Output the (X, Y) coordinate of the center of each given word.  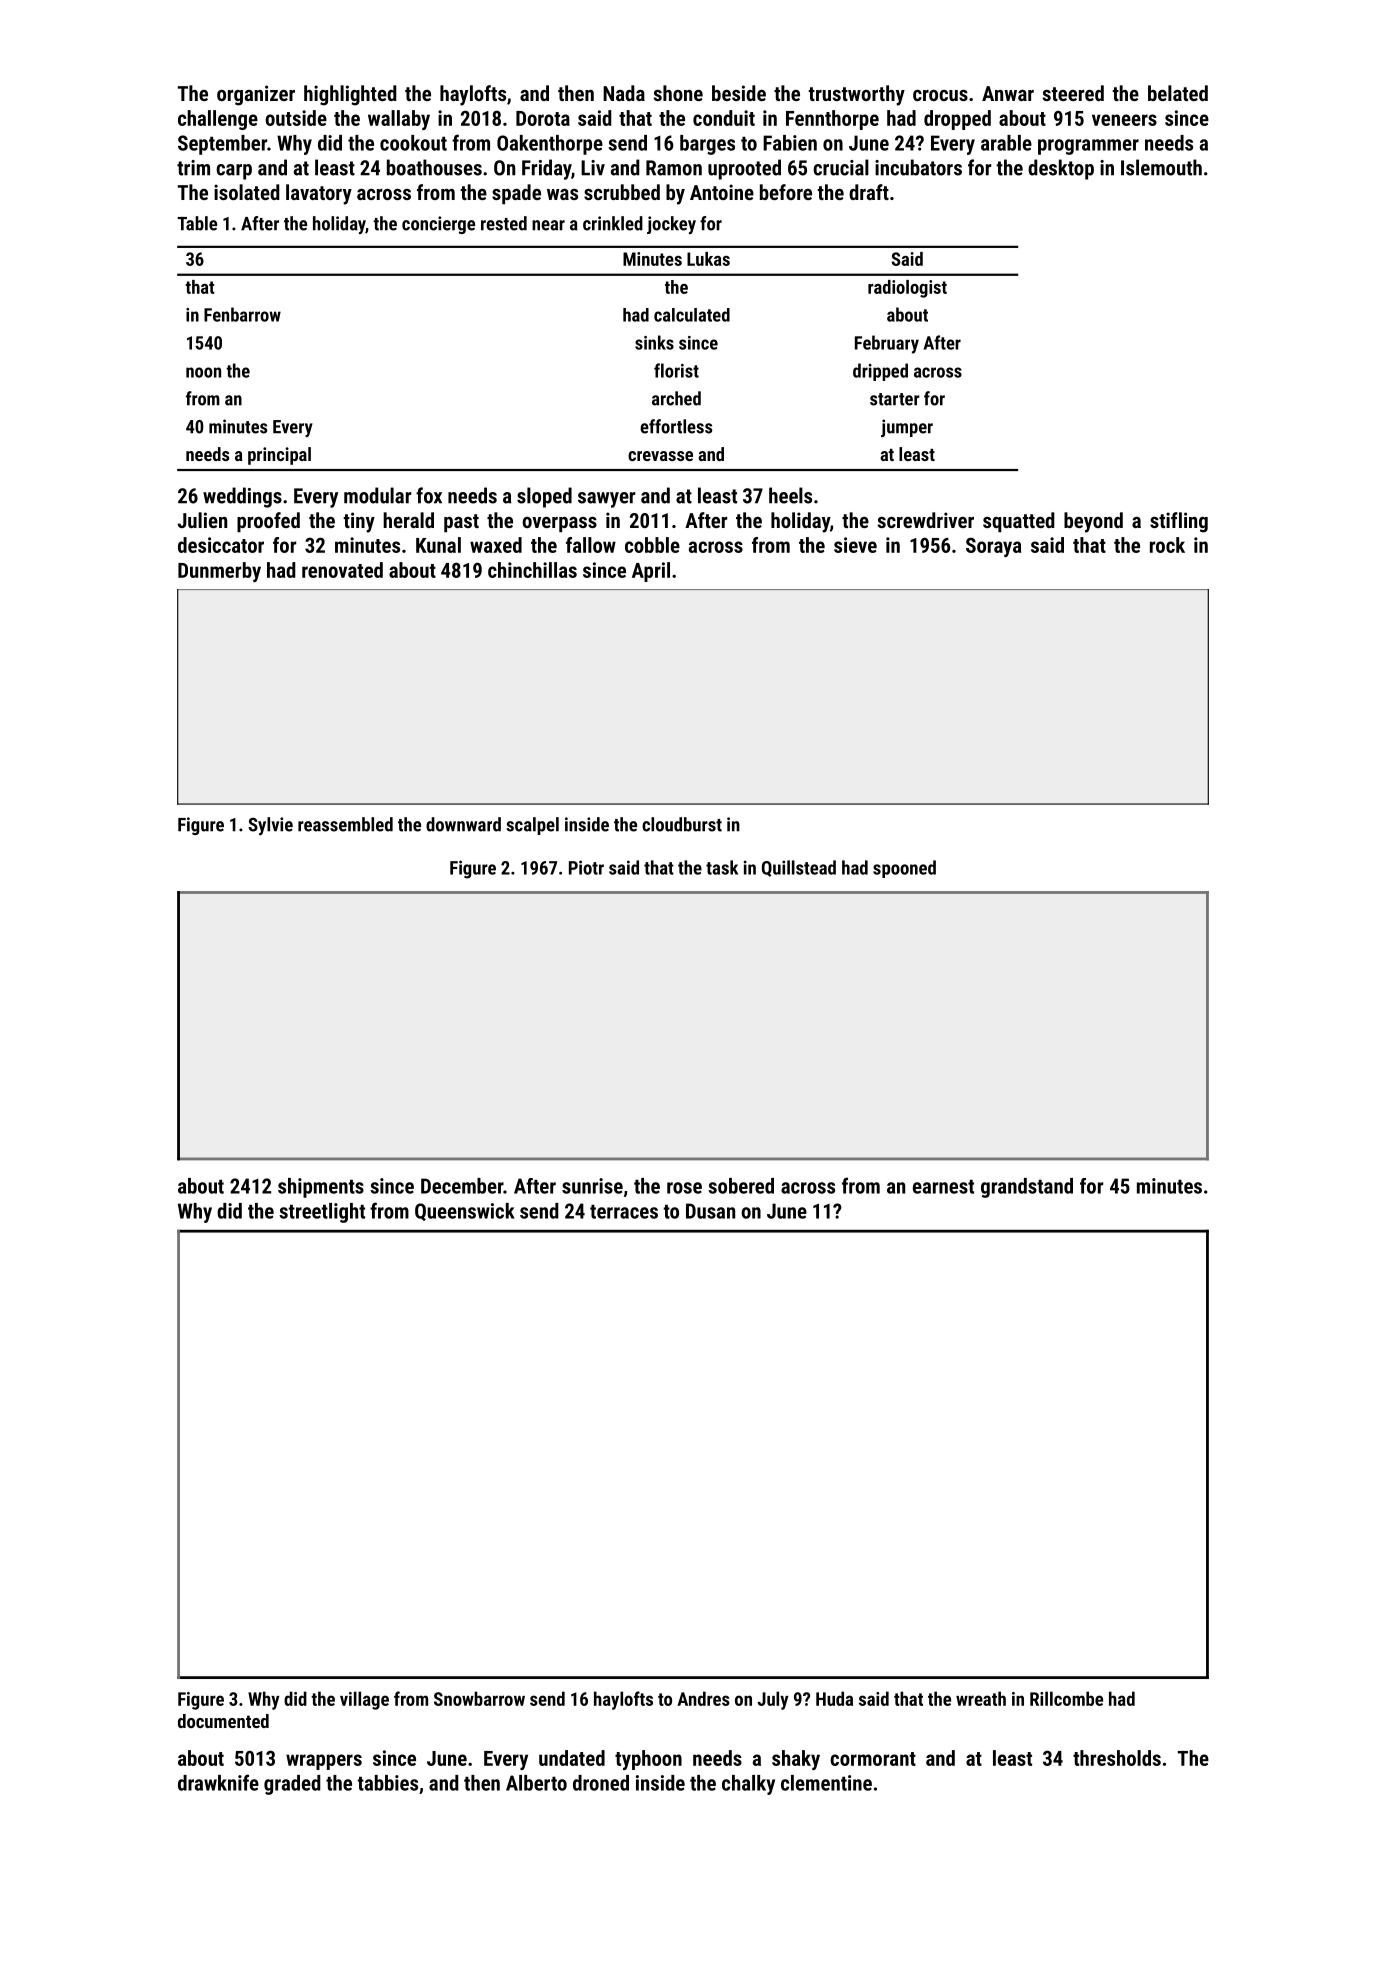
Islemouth (1161, 167)
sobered (741, 1186)
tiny (359, 522)
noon (203, 372)
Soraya (993, 547)
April (651, 572)
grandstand (1027, 1188)
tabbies (387, 1783)
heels (790, 495)
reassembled (345, 824)
